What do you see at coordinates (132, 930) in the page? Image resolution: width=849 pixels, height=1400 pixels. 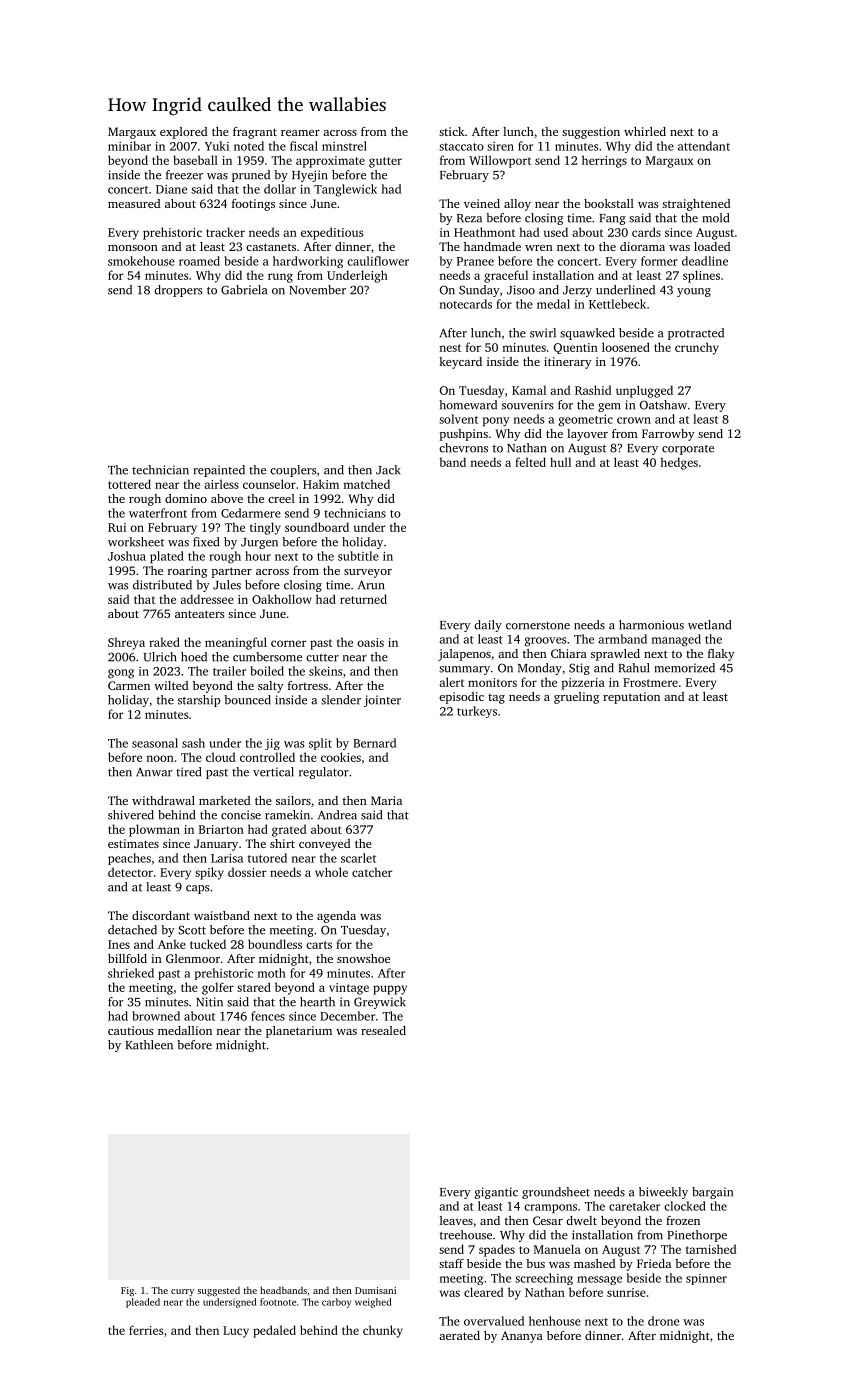 I see `detached` at bounding box center [132, 930].
